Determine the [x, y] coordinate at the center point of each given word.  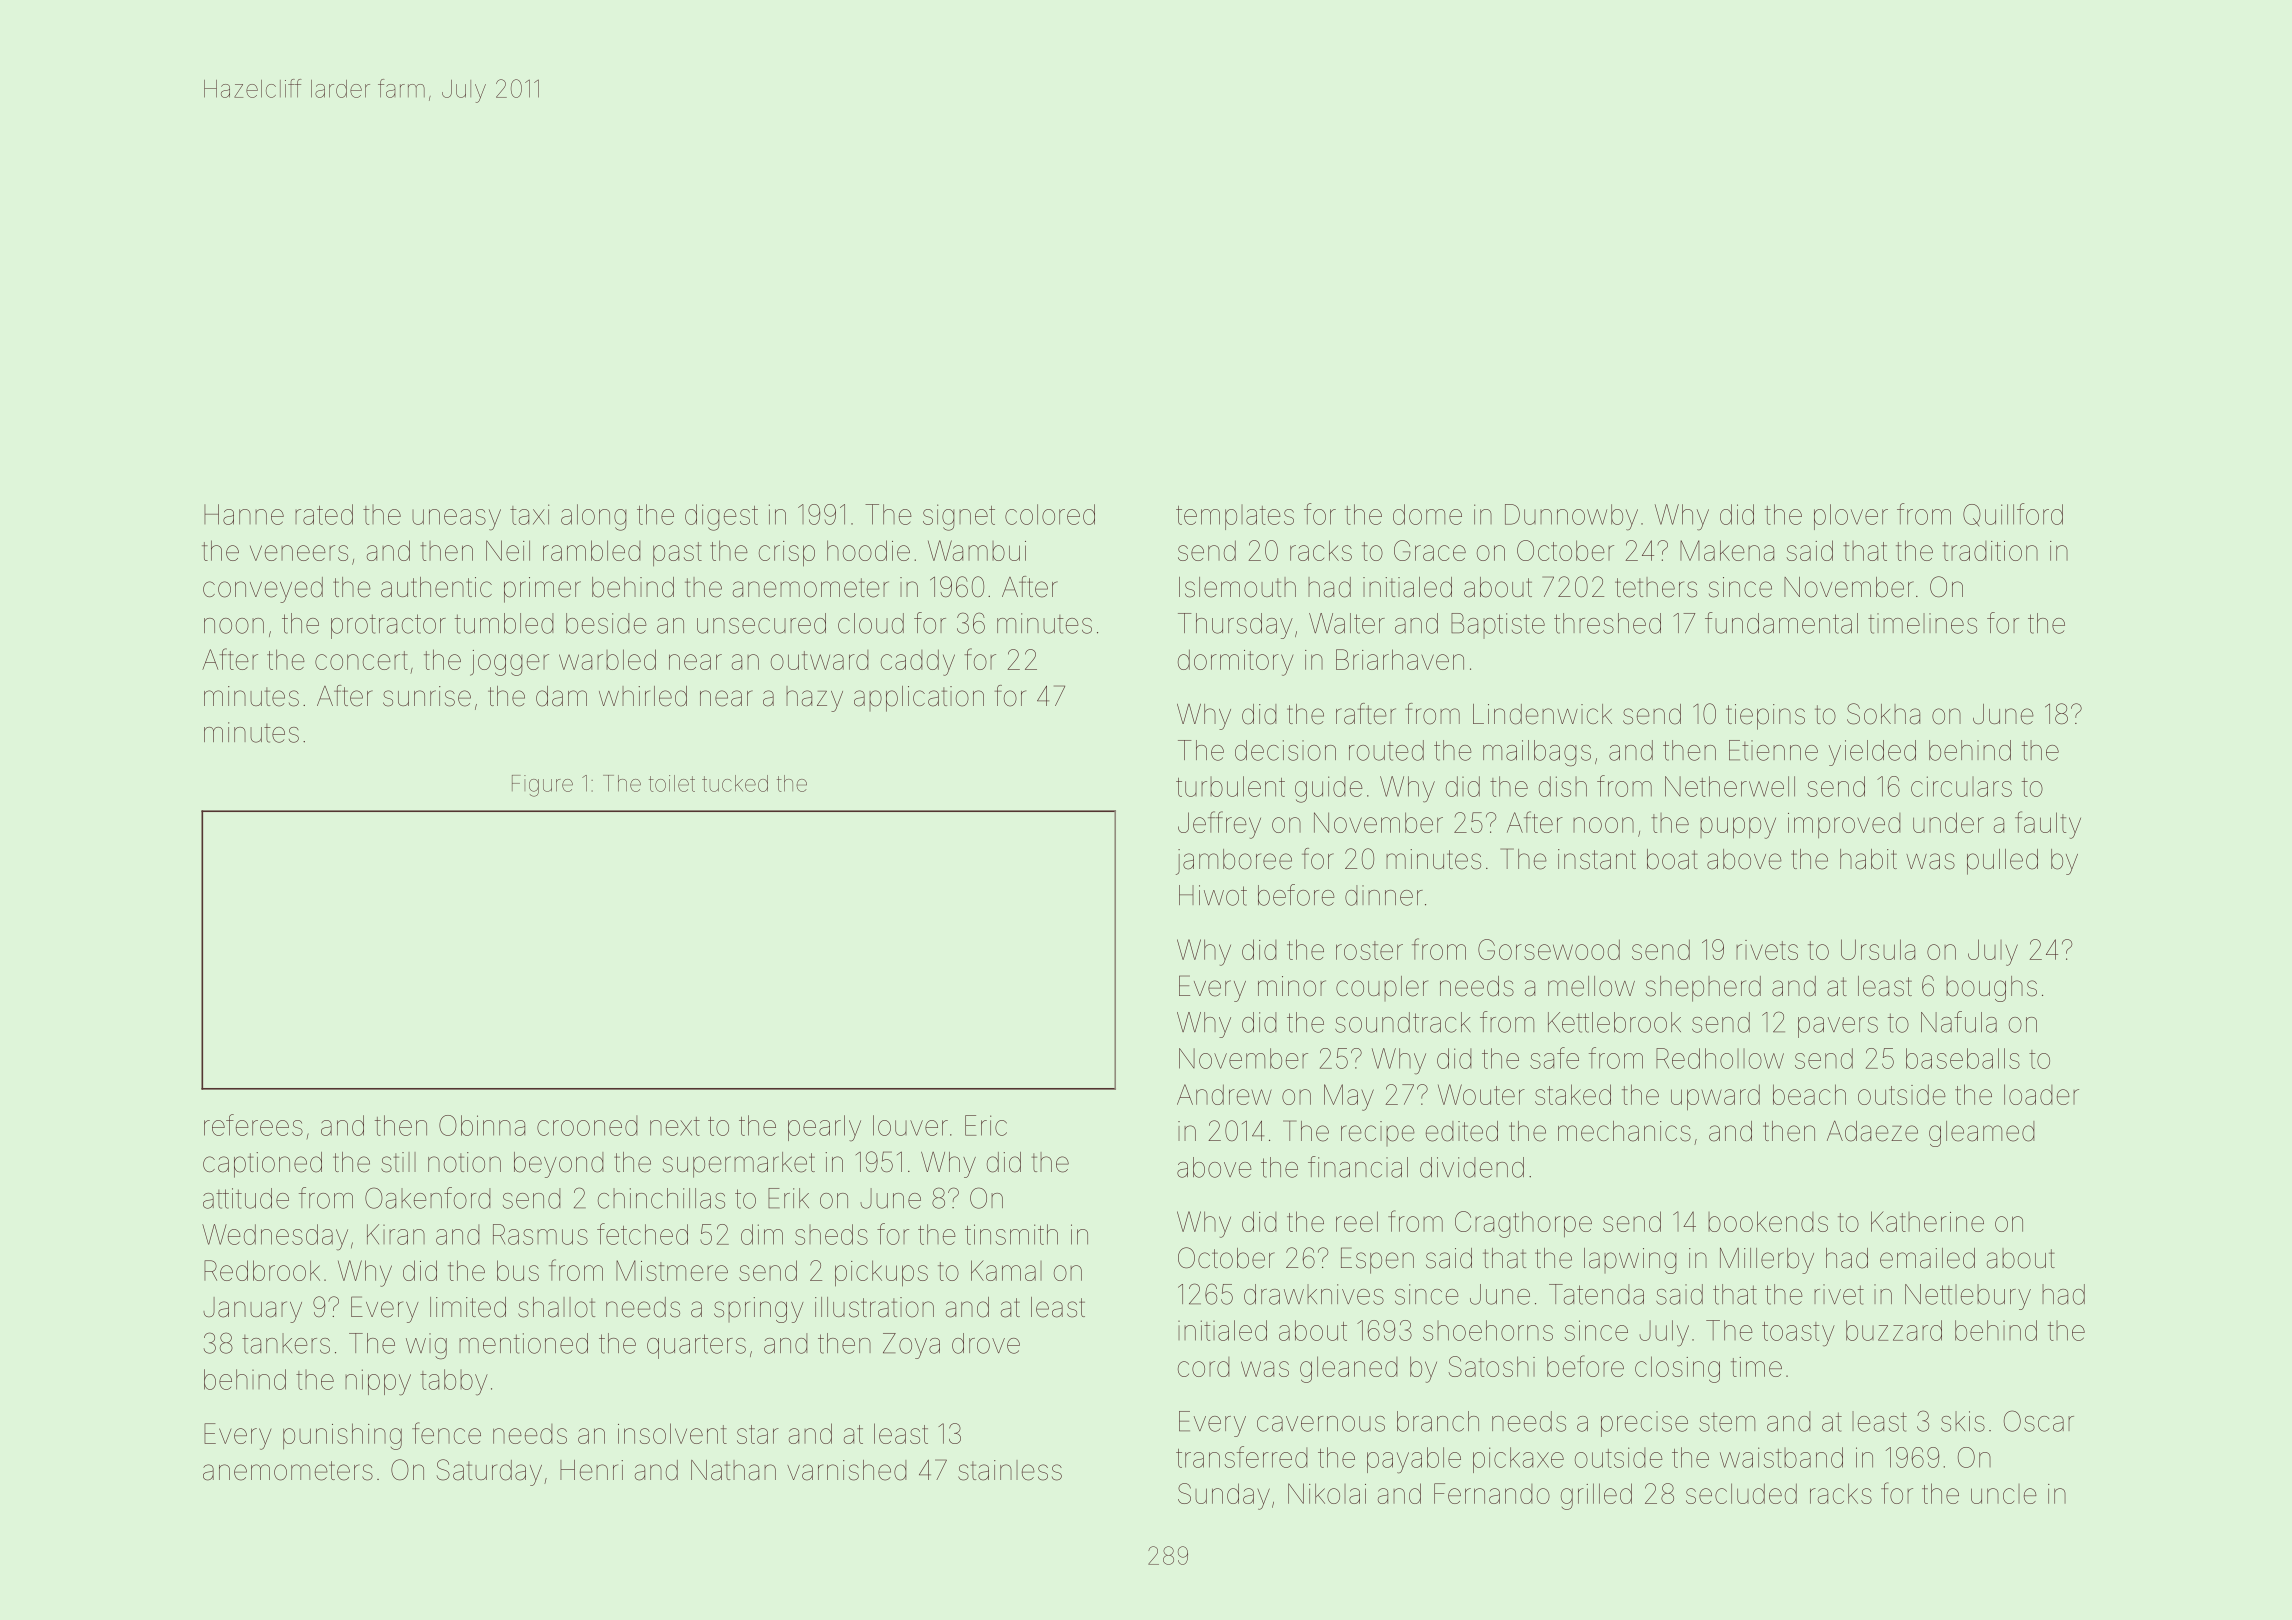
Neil [508, 550]
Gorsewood [1549, 949]
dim [762, 1234]
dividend [1472, 1167]
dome [1427, 514]
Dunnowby [1571, 517]
